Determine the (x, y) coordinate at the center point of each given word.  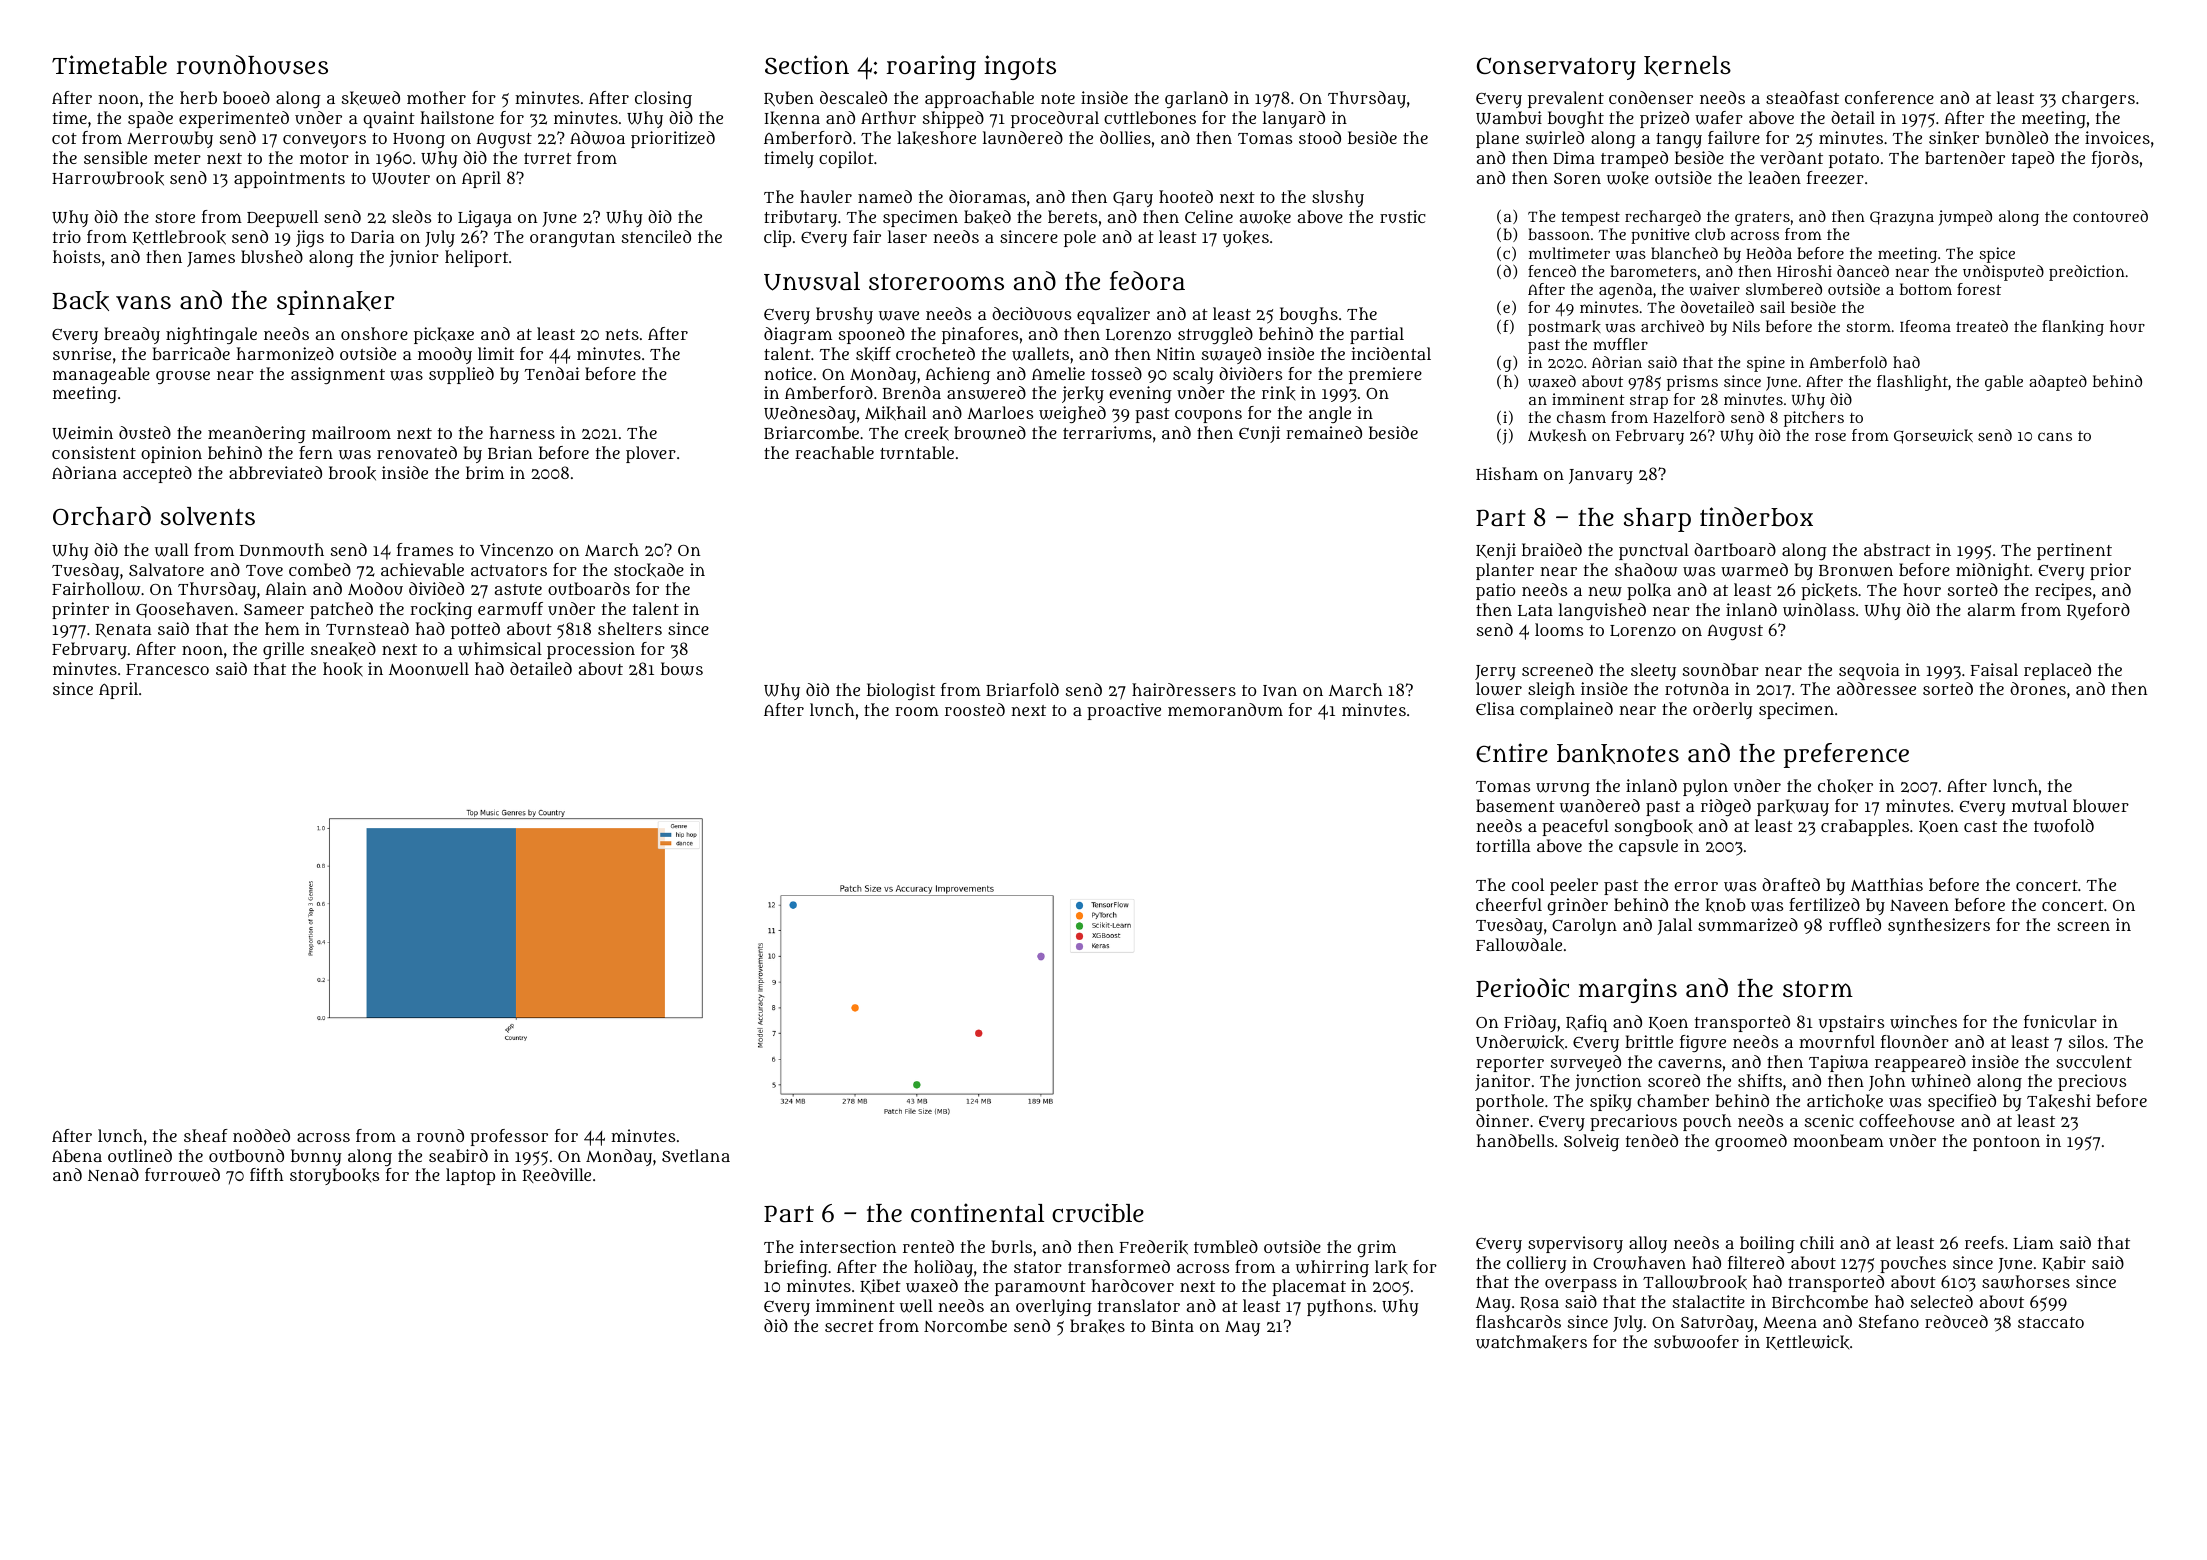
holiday (943, 1268)
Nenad (113, 1174)
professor (509, 1137)
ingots (1020, 67)
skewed (371, 98)
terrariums (1107, 432)
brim (485, 472)
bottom (1926, 289)
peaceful (1575, 827)
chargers (2098, 99)
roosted (975, 709)
